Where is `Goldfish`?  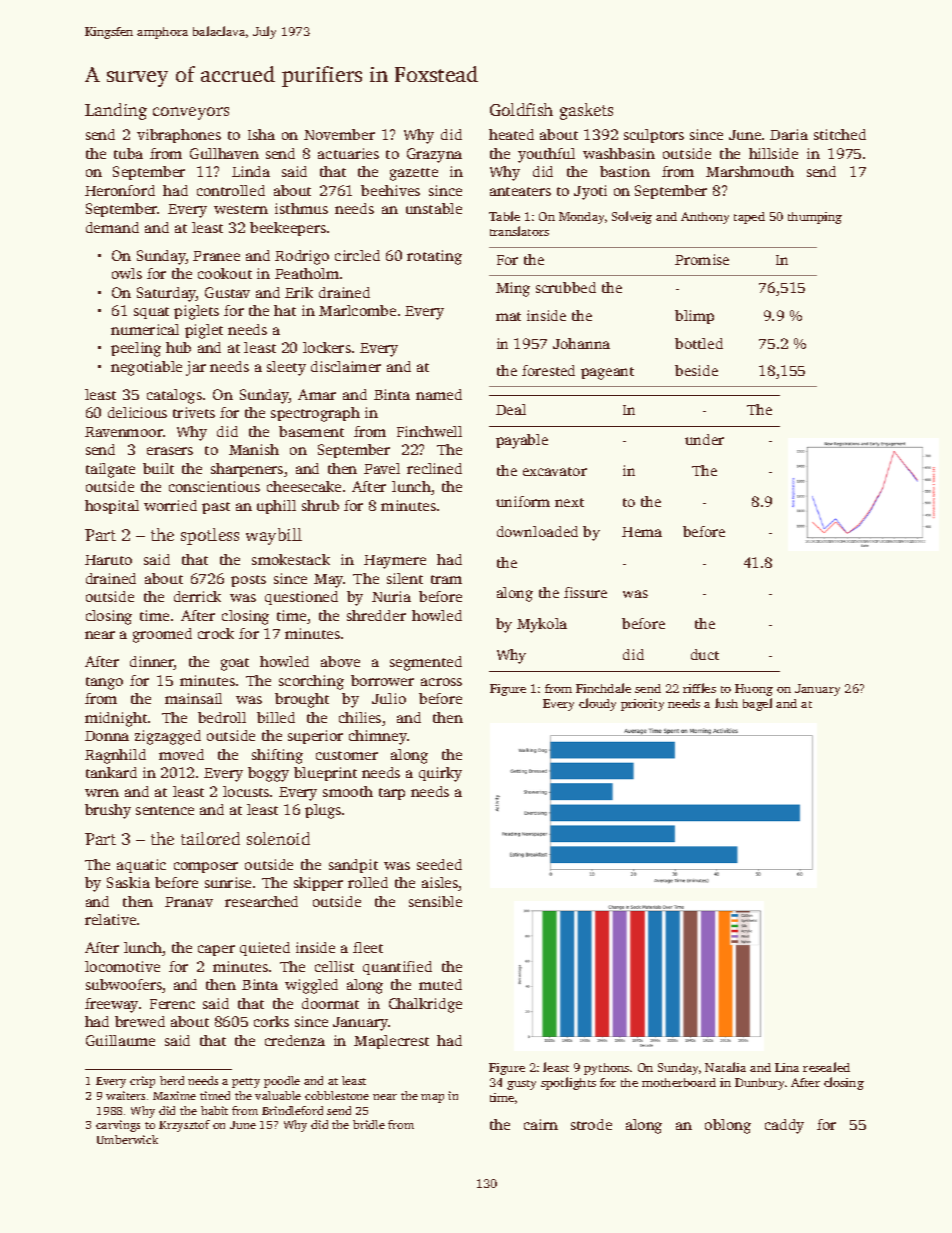
Goldfish is located at coordinates (521, 109).
